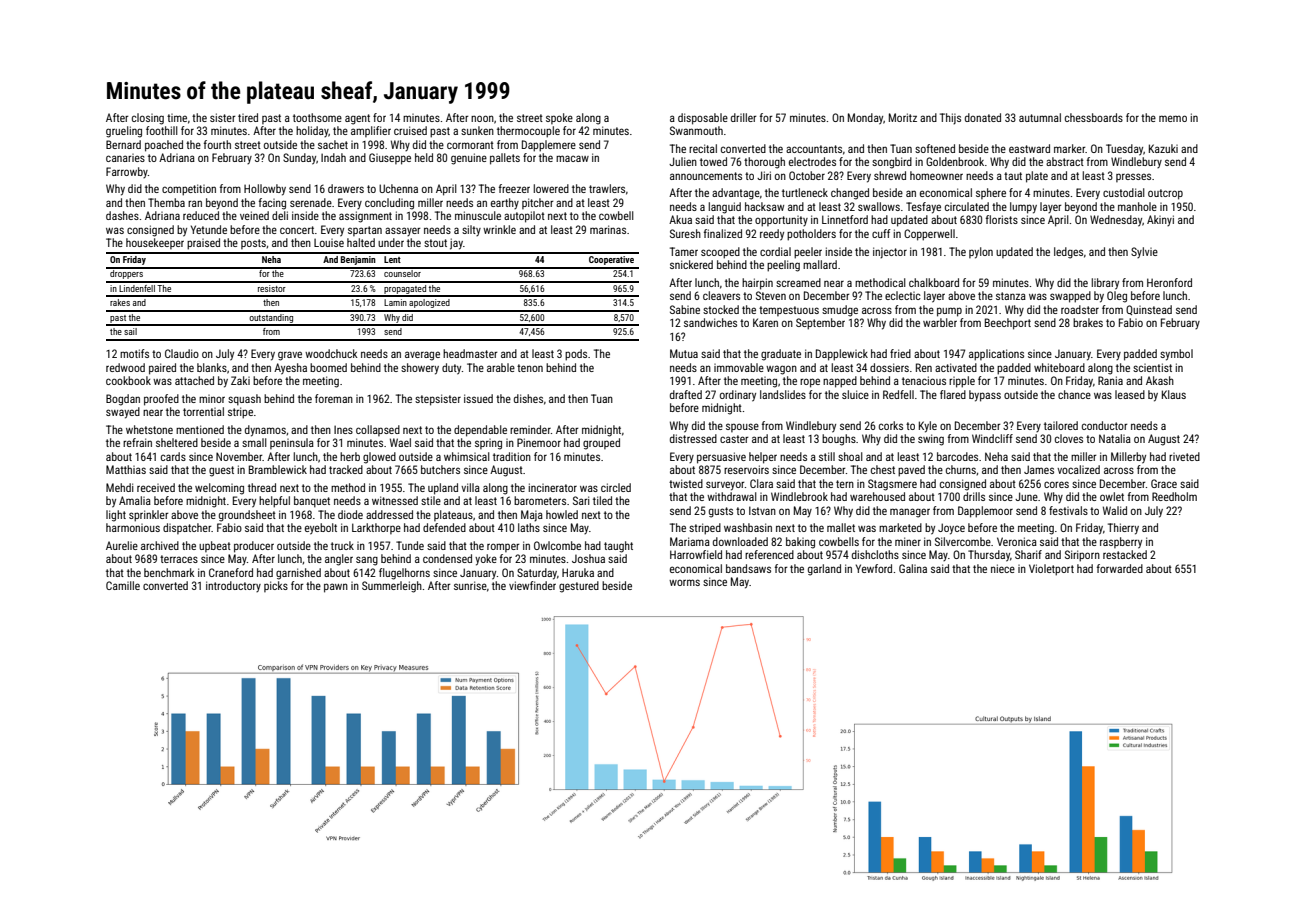  I want to click on Camille, so click(123, 585).
